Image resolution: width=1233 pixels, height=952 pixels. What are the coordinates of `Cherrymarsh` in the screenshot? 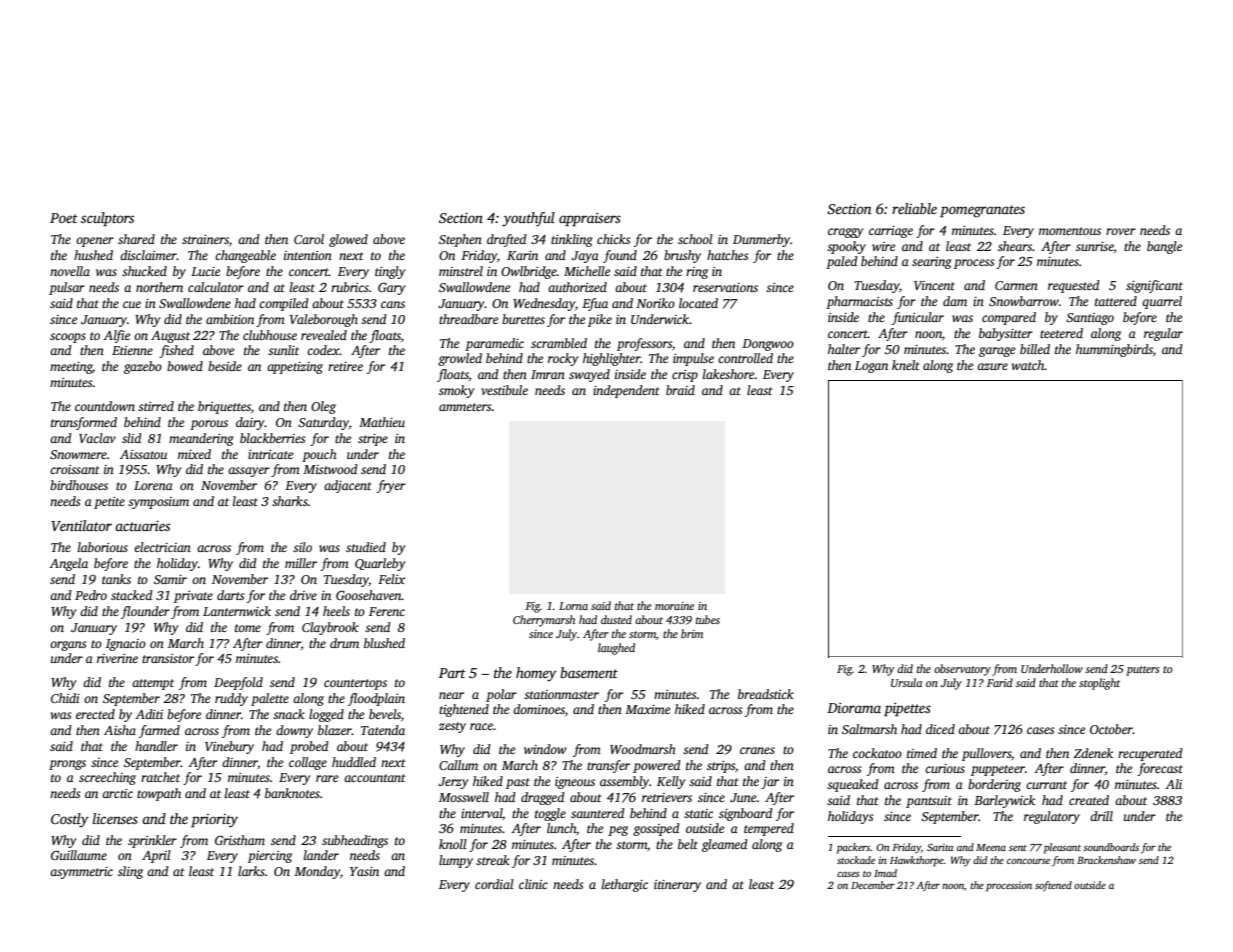 It's located at (544, 621).
